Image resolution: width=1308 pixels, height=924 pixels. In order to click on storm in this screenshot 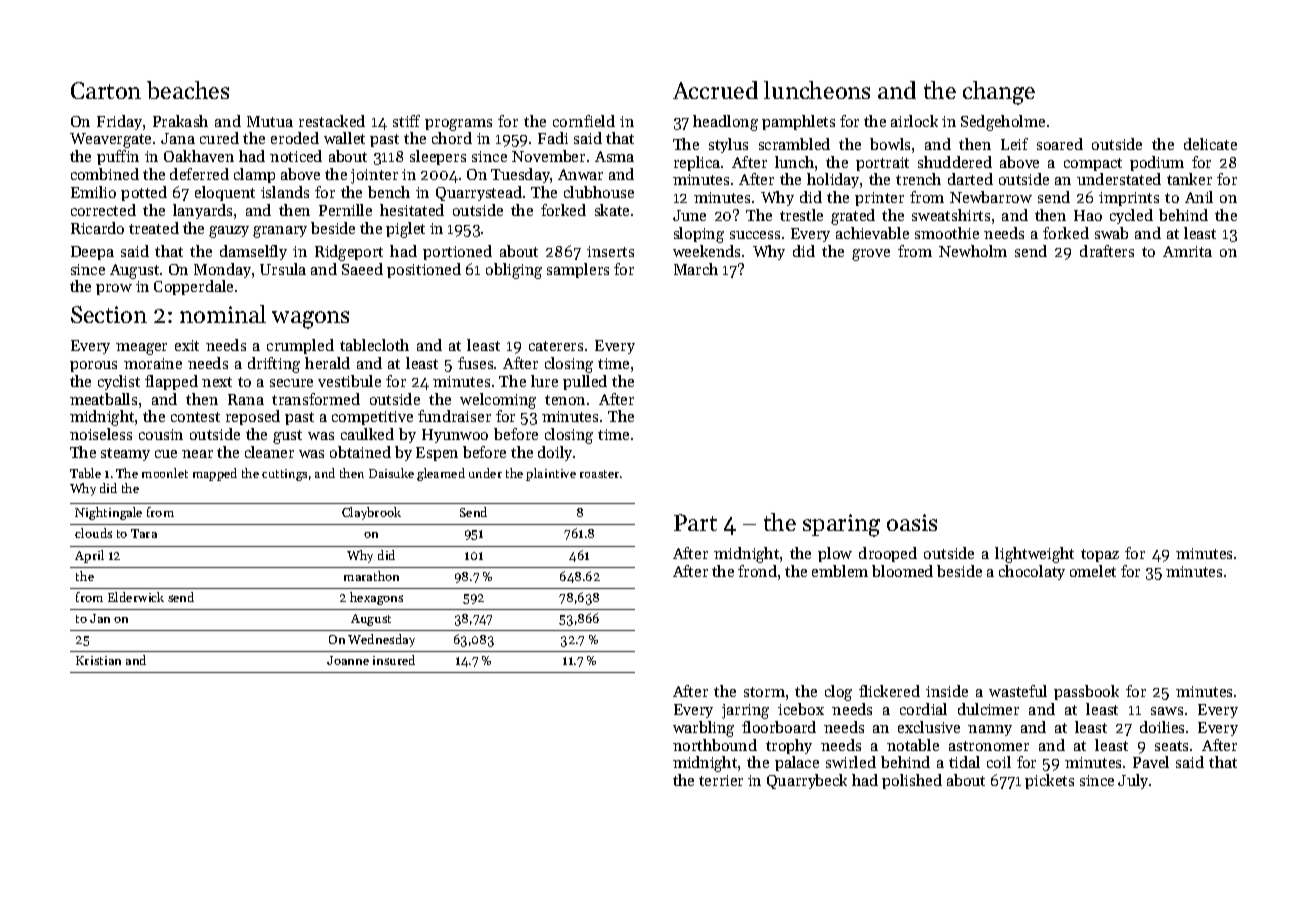, I will do `click(764, 692)`.
